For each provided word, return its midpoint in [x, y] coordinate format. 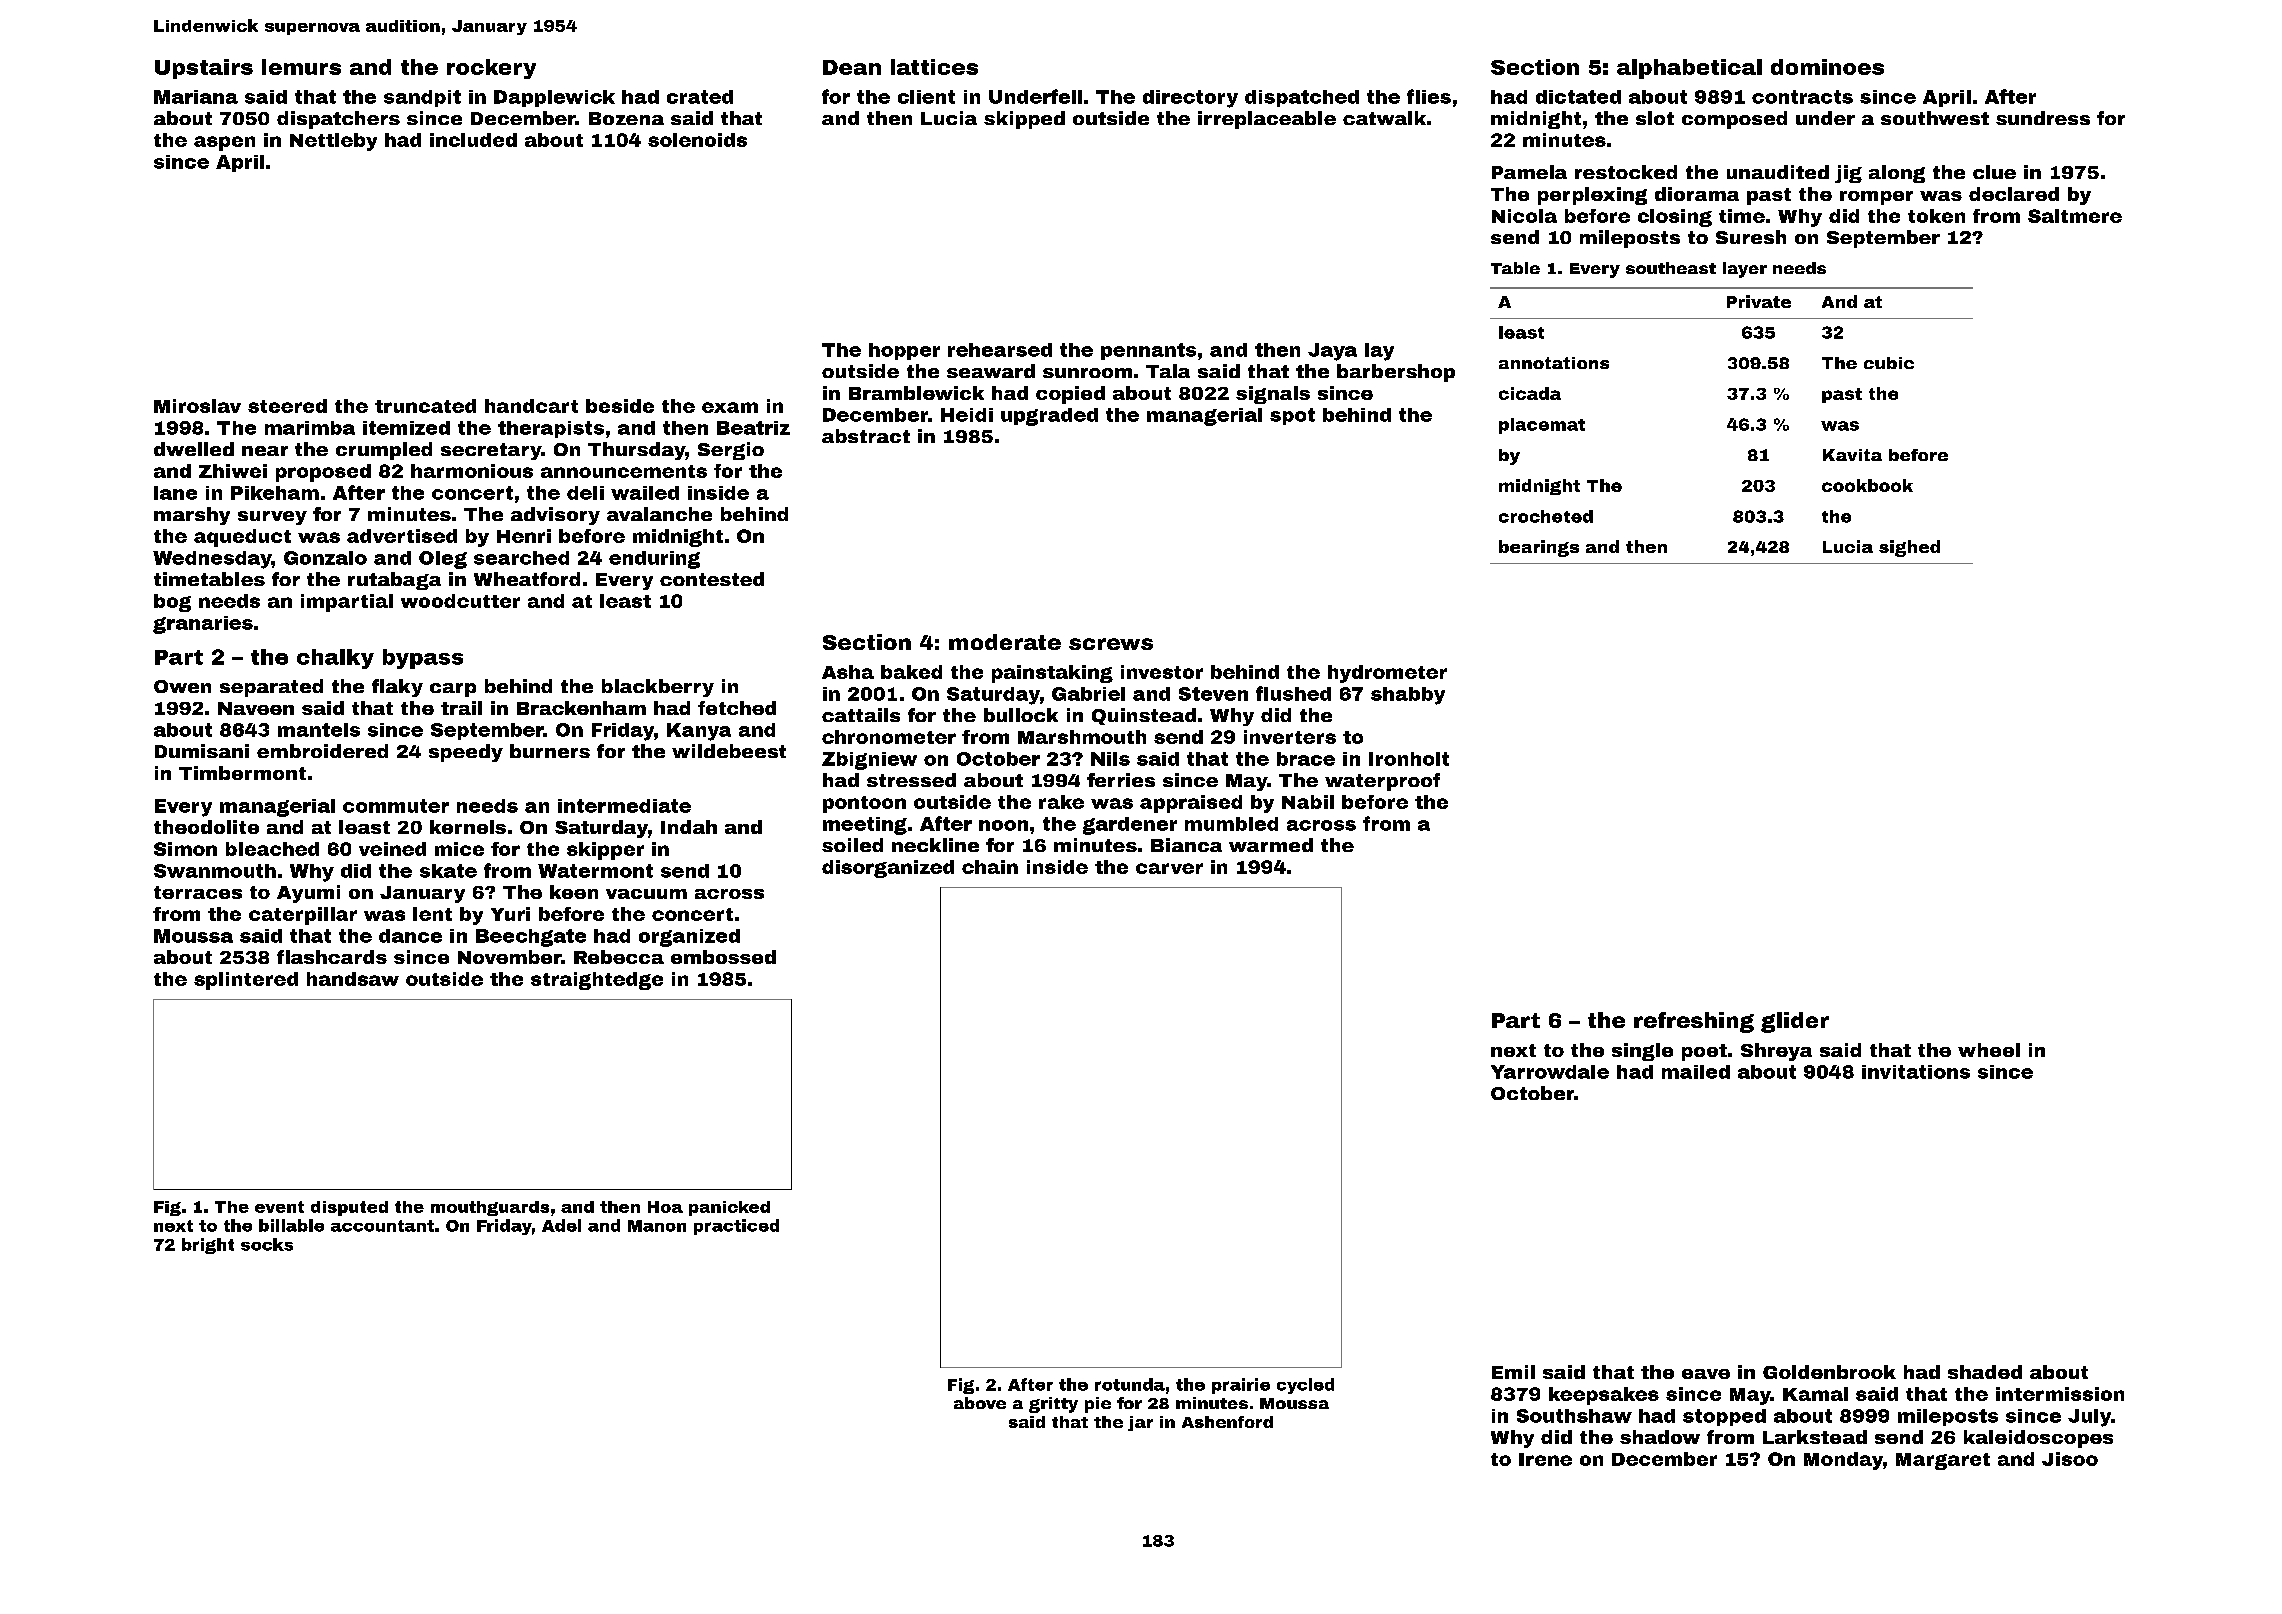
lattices [934, 67]
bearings [1539, 548]
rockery [491, 69]
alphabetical [1689, 69]
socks [267, 1244]
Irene [1545, 1459]
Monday [1843, 1461]
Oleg [443, 560]
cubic [1889, 363]
